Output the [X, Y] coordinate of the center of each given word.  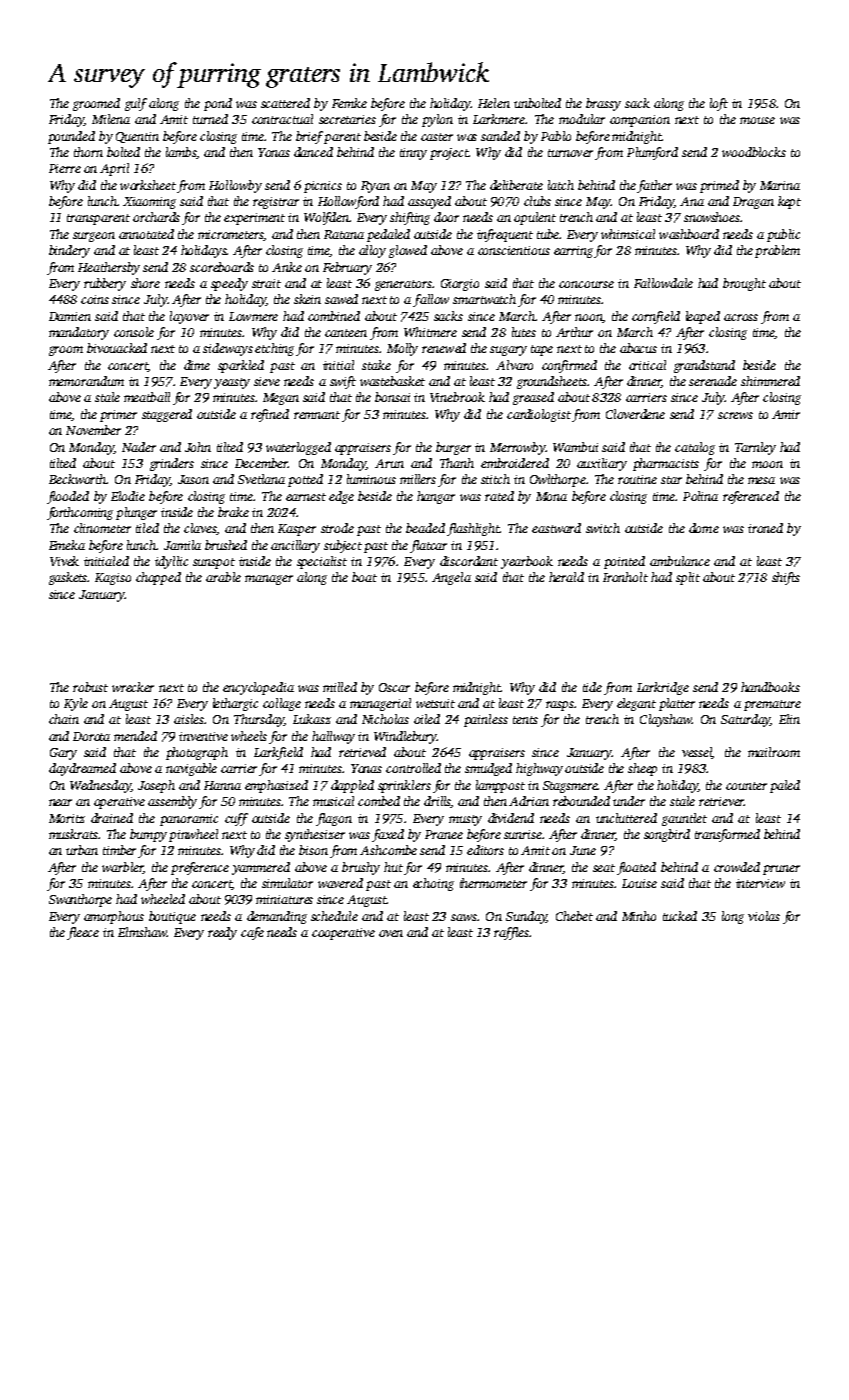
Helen [494, 103]
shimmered [770, 381]
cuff [236, 819]
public [783, 235]
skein [307, 299]
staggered [167, 415]
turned [210, 119]
